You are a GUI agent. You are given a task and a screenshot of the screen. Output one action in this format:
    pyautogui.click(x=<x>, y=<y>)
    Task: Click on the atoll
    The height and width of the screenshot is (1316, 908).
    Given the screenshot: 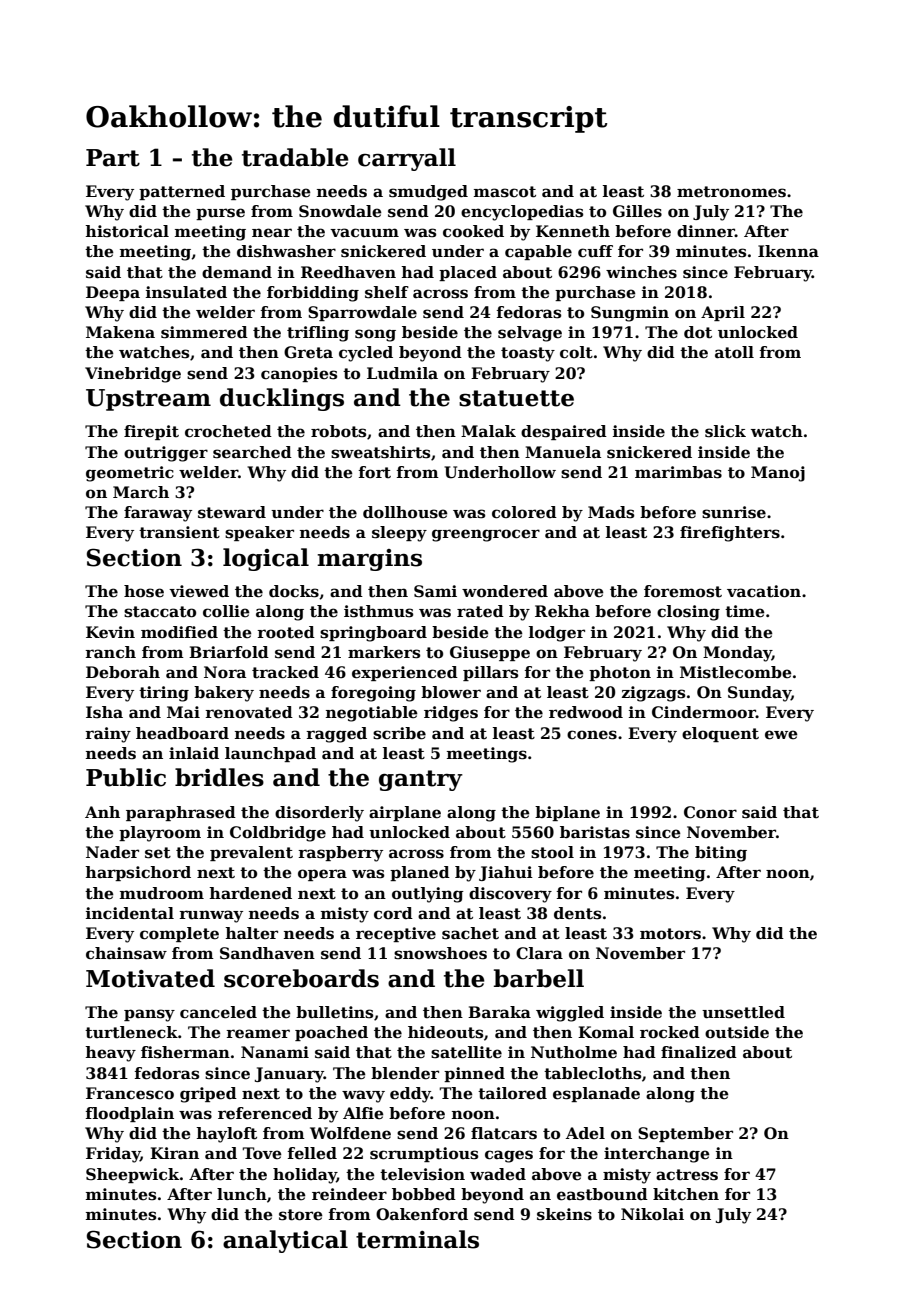 What is the action you would take?
    pyautogui.click(x=734, y=352)
